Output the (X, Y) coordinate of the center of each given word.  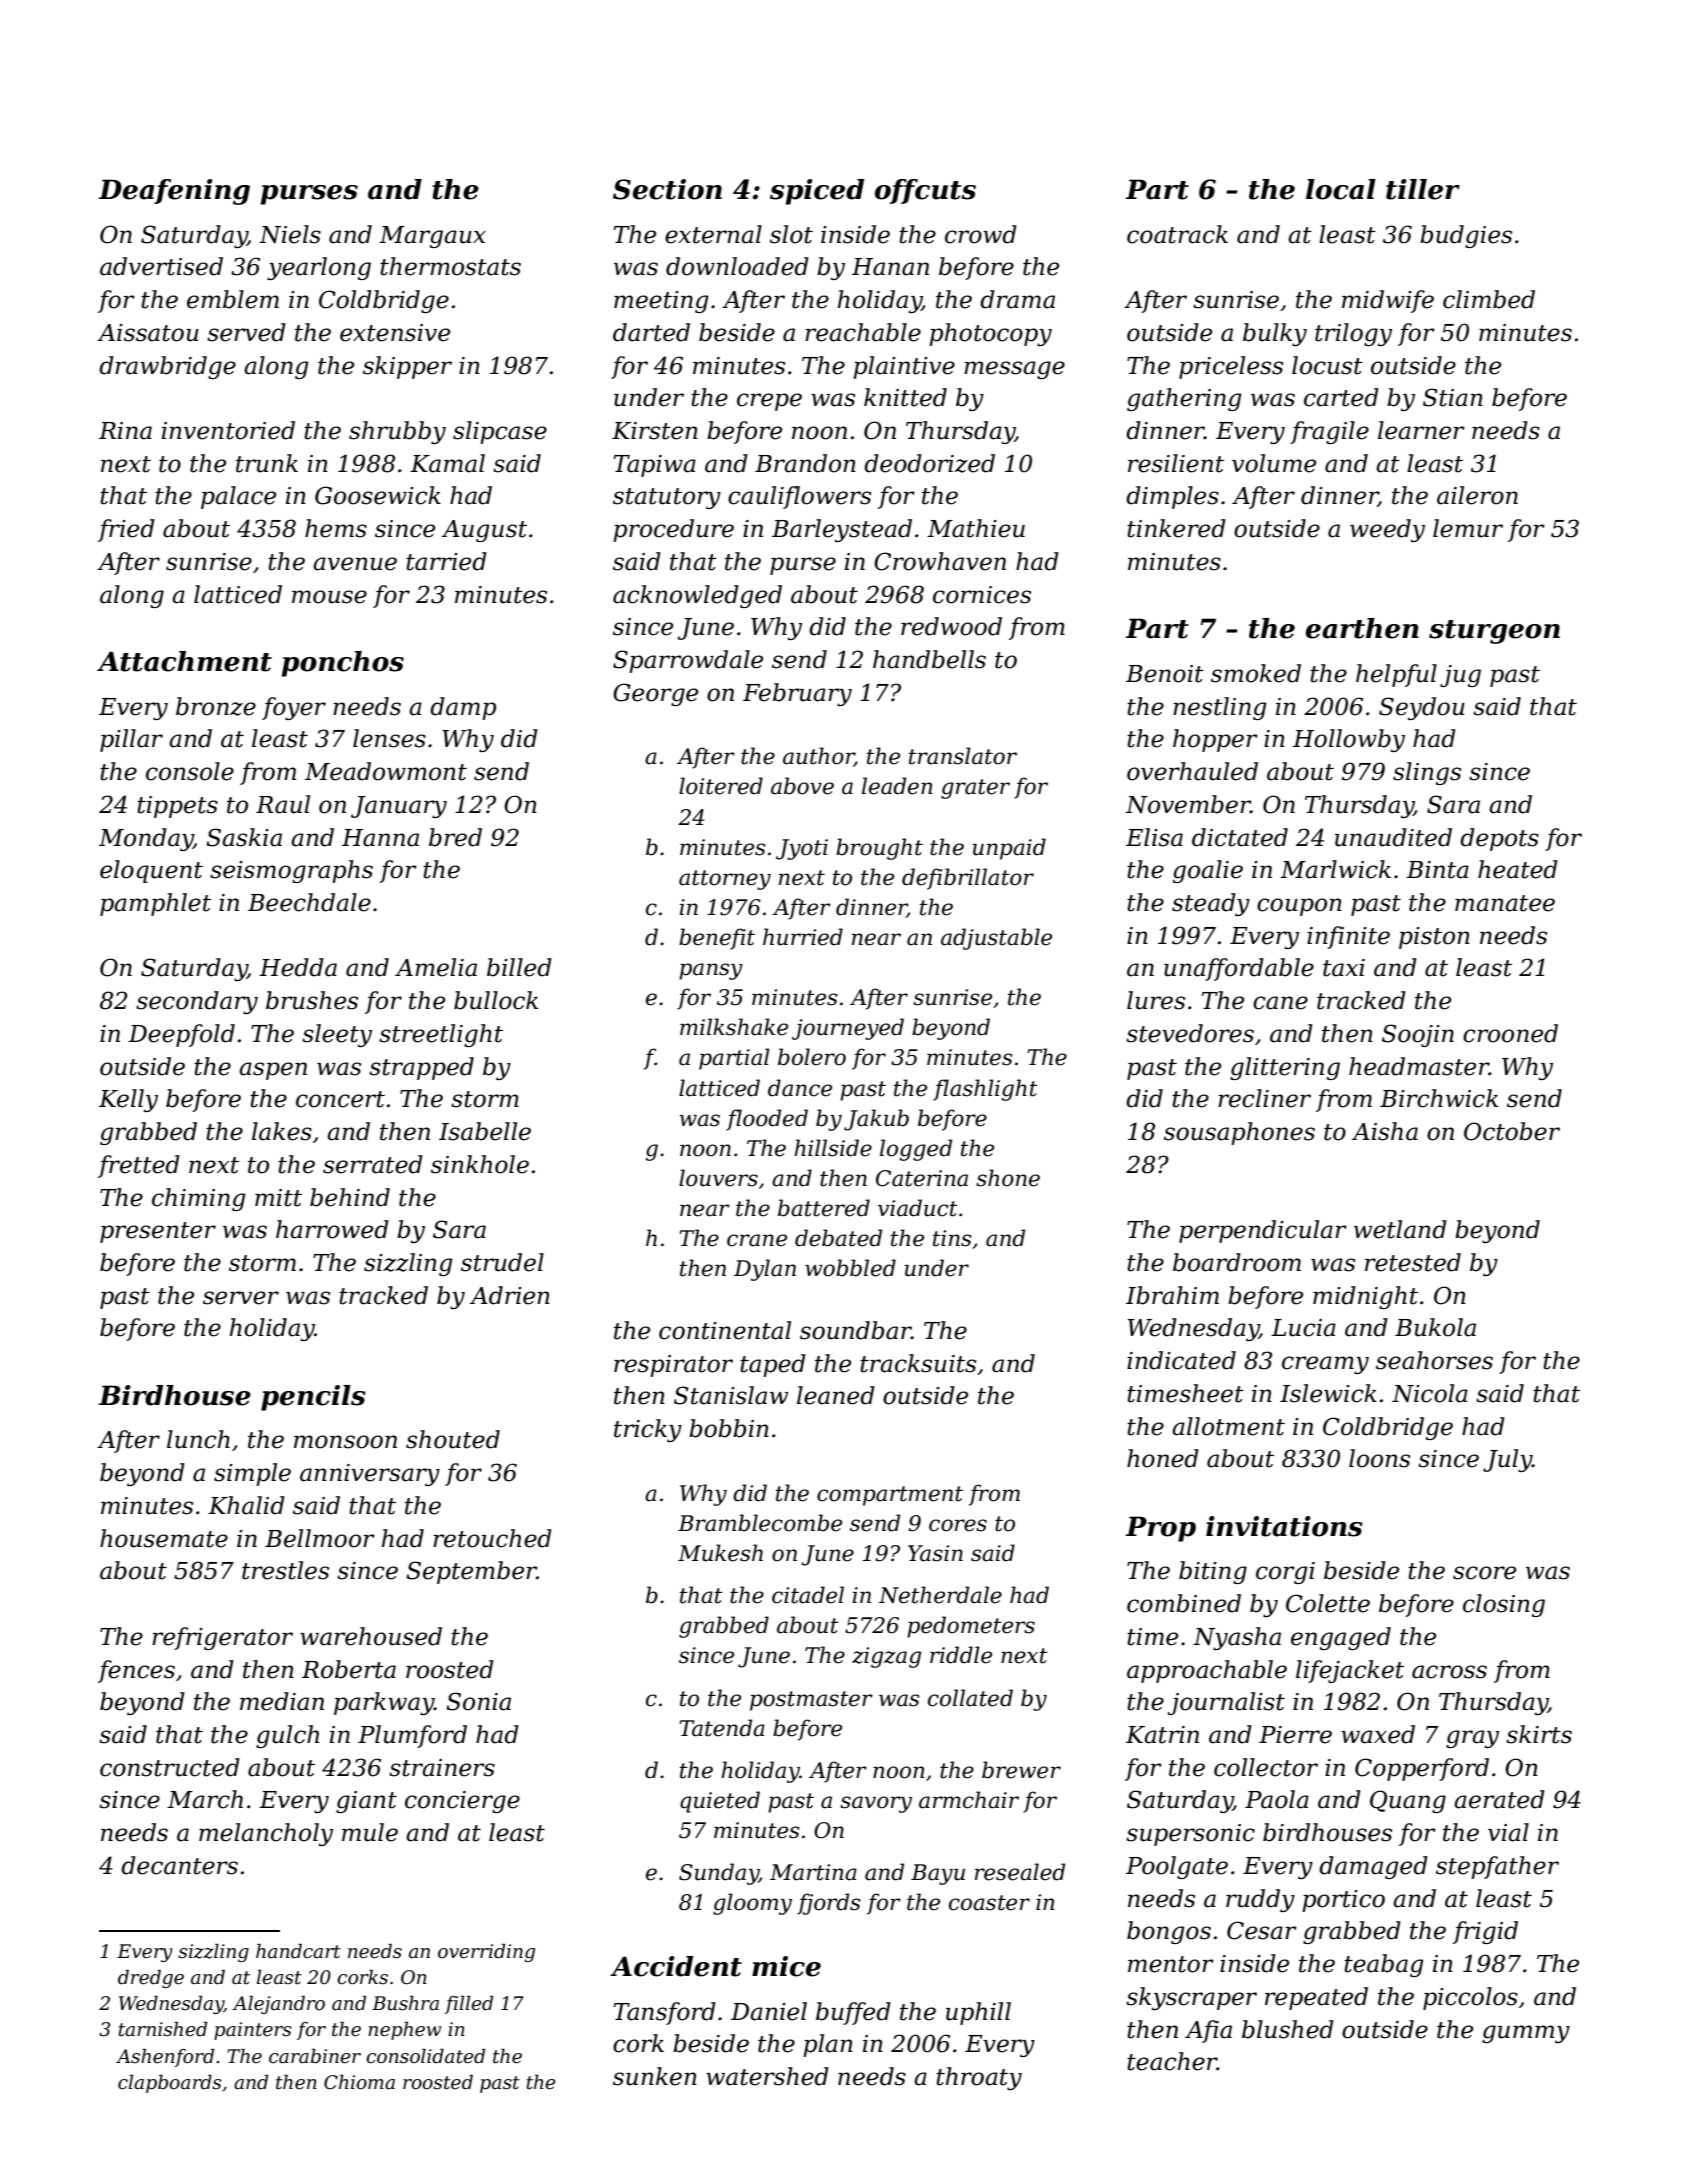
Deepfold (181, 1035)
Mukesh (720, 1553)
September (471, 1572)
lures (1156, 1000)
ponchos (342, 664)
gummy (1526, 2034)
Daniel (769, 2011)
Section (667, 189)
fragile (1329, 432)
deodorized (929, 463)
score (1484, 1573)
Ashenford (165, 2058)
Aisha (1385, 1131)
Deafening (174, 192)
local (1341, 189)
